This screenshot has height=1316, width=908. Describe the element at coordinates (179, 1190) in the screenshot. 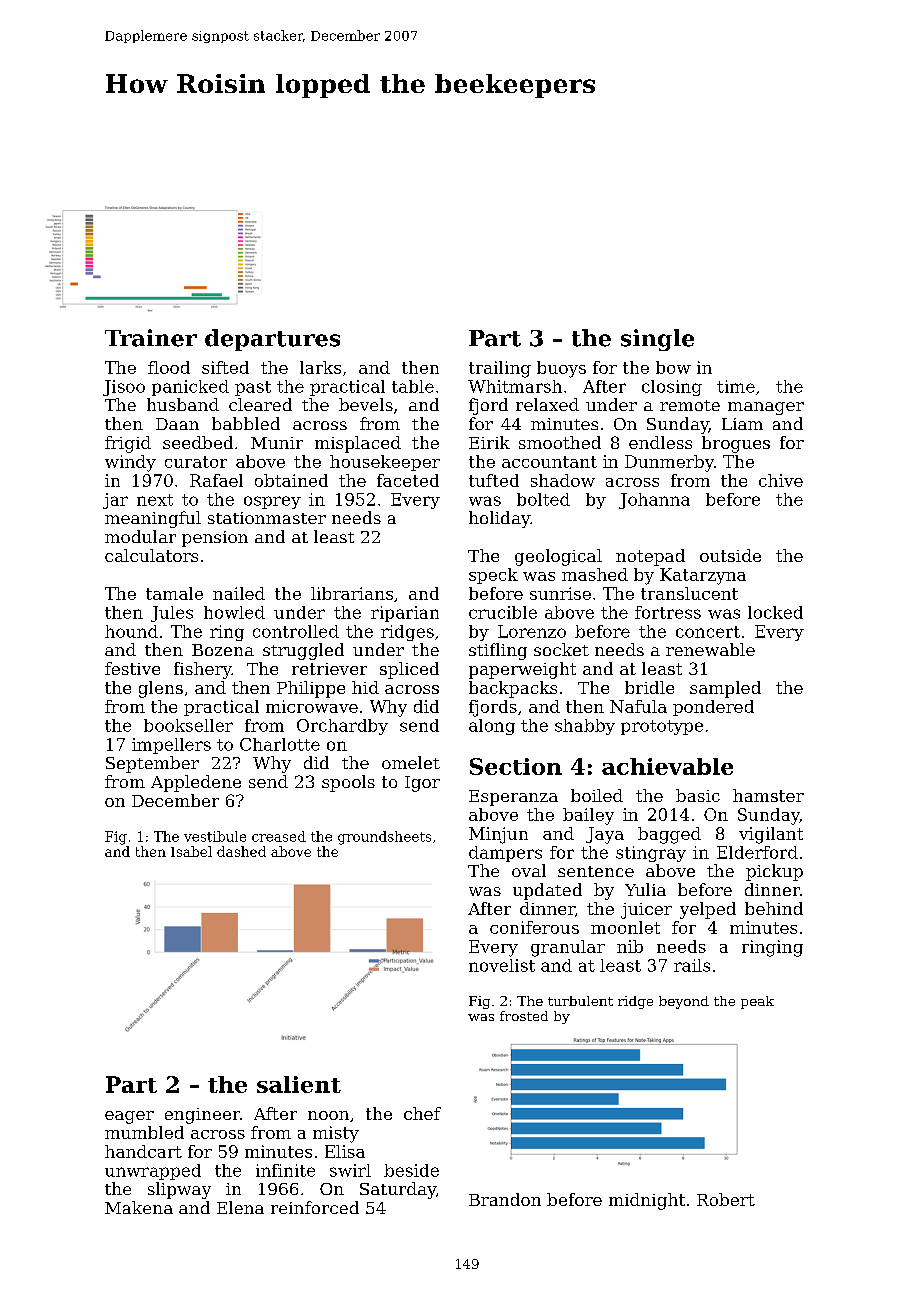

I see `slipway` at that location.
